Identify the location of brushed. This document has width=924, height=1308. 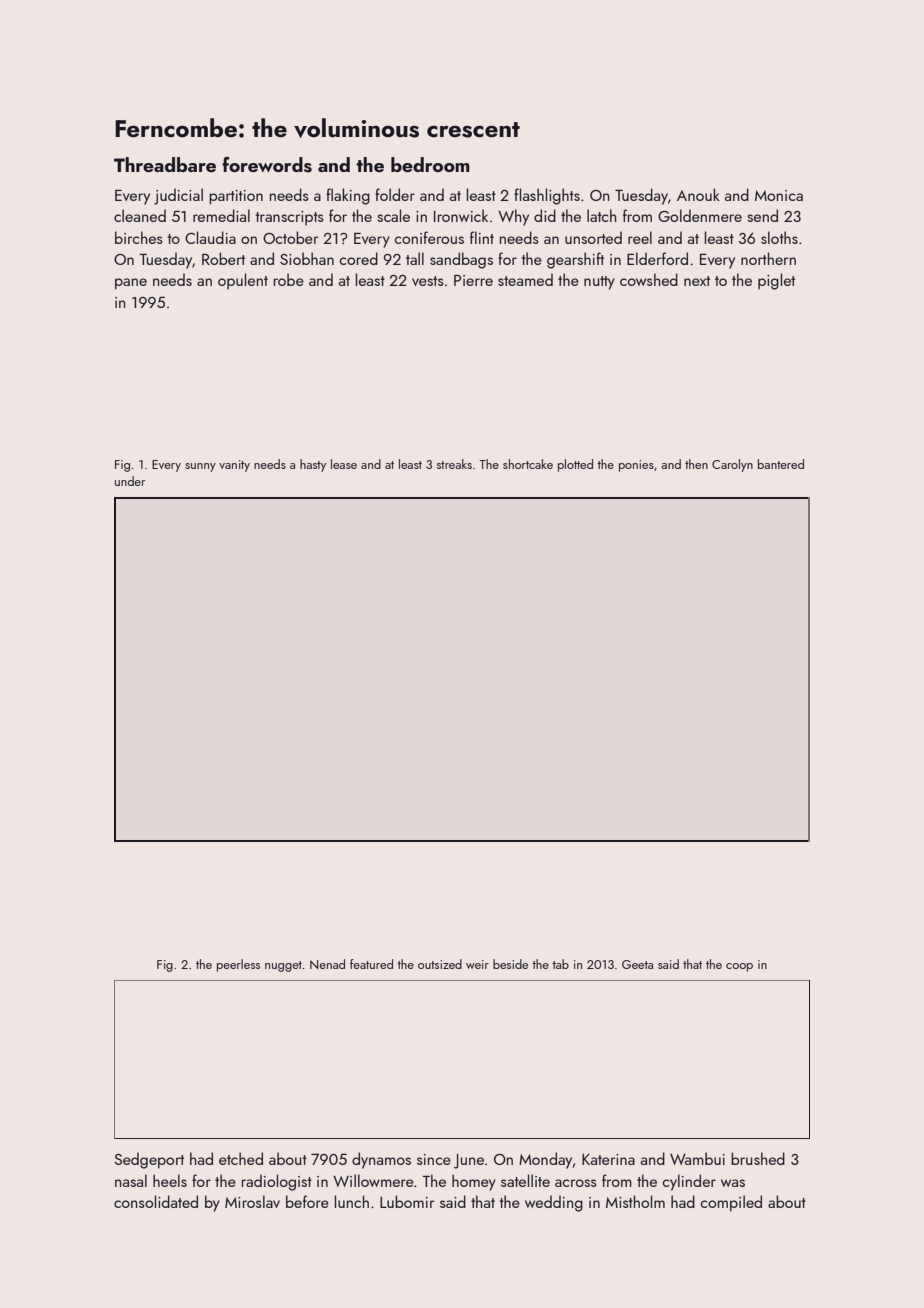
(758, 1158).
